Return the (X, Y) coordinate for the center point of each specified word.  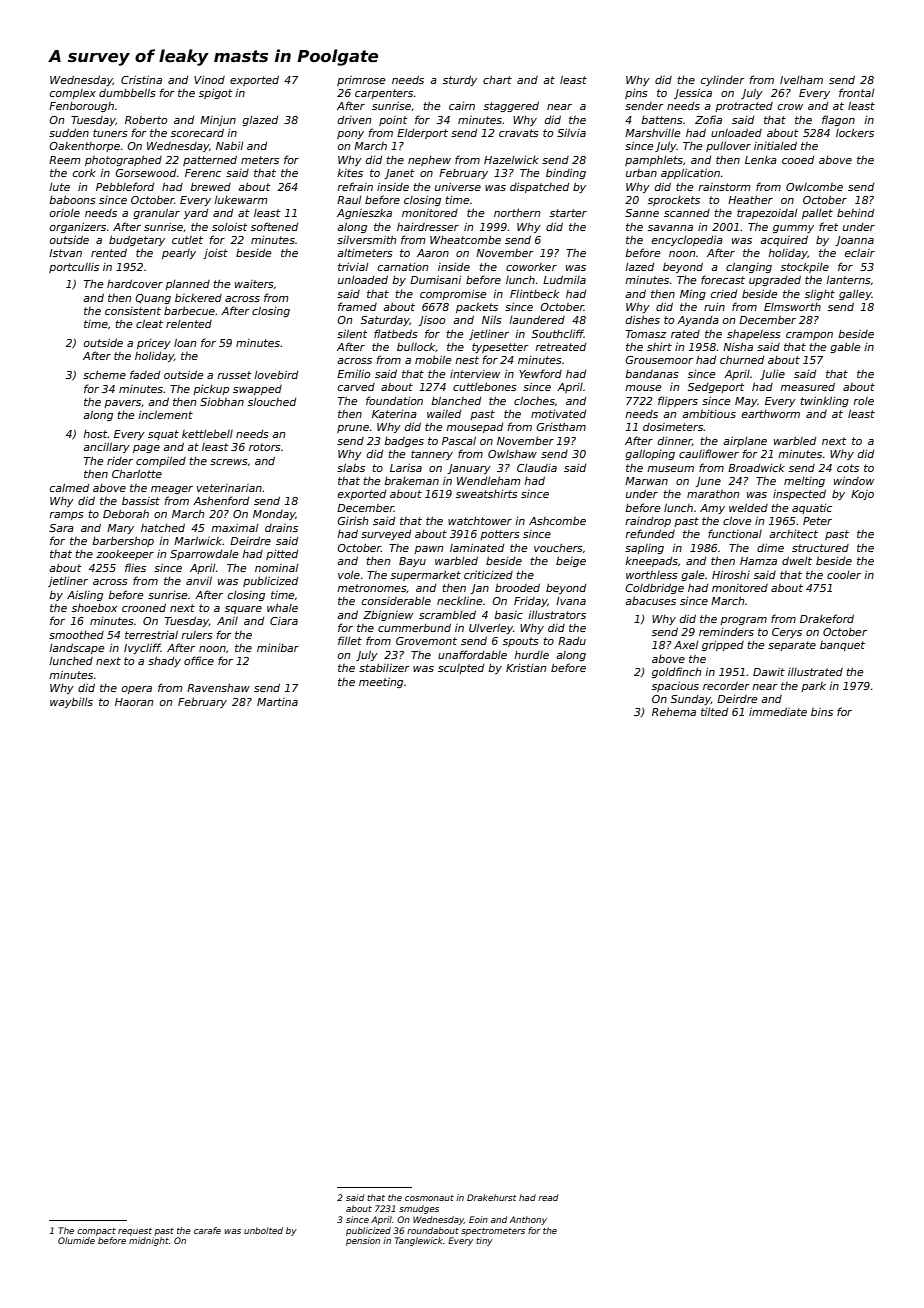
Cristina (141, 79)
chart (497, 79)
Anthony (528, 1220)
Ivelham (801, 80)
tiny (484, 1241)
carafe (207, 1230)
